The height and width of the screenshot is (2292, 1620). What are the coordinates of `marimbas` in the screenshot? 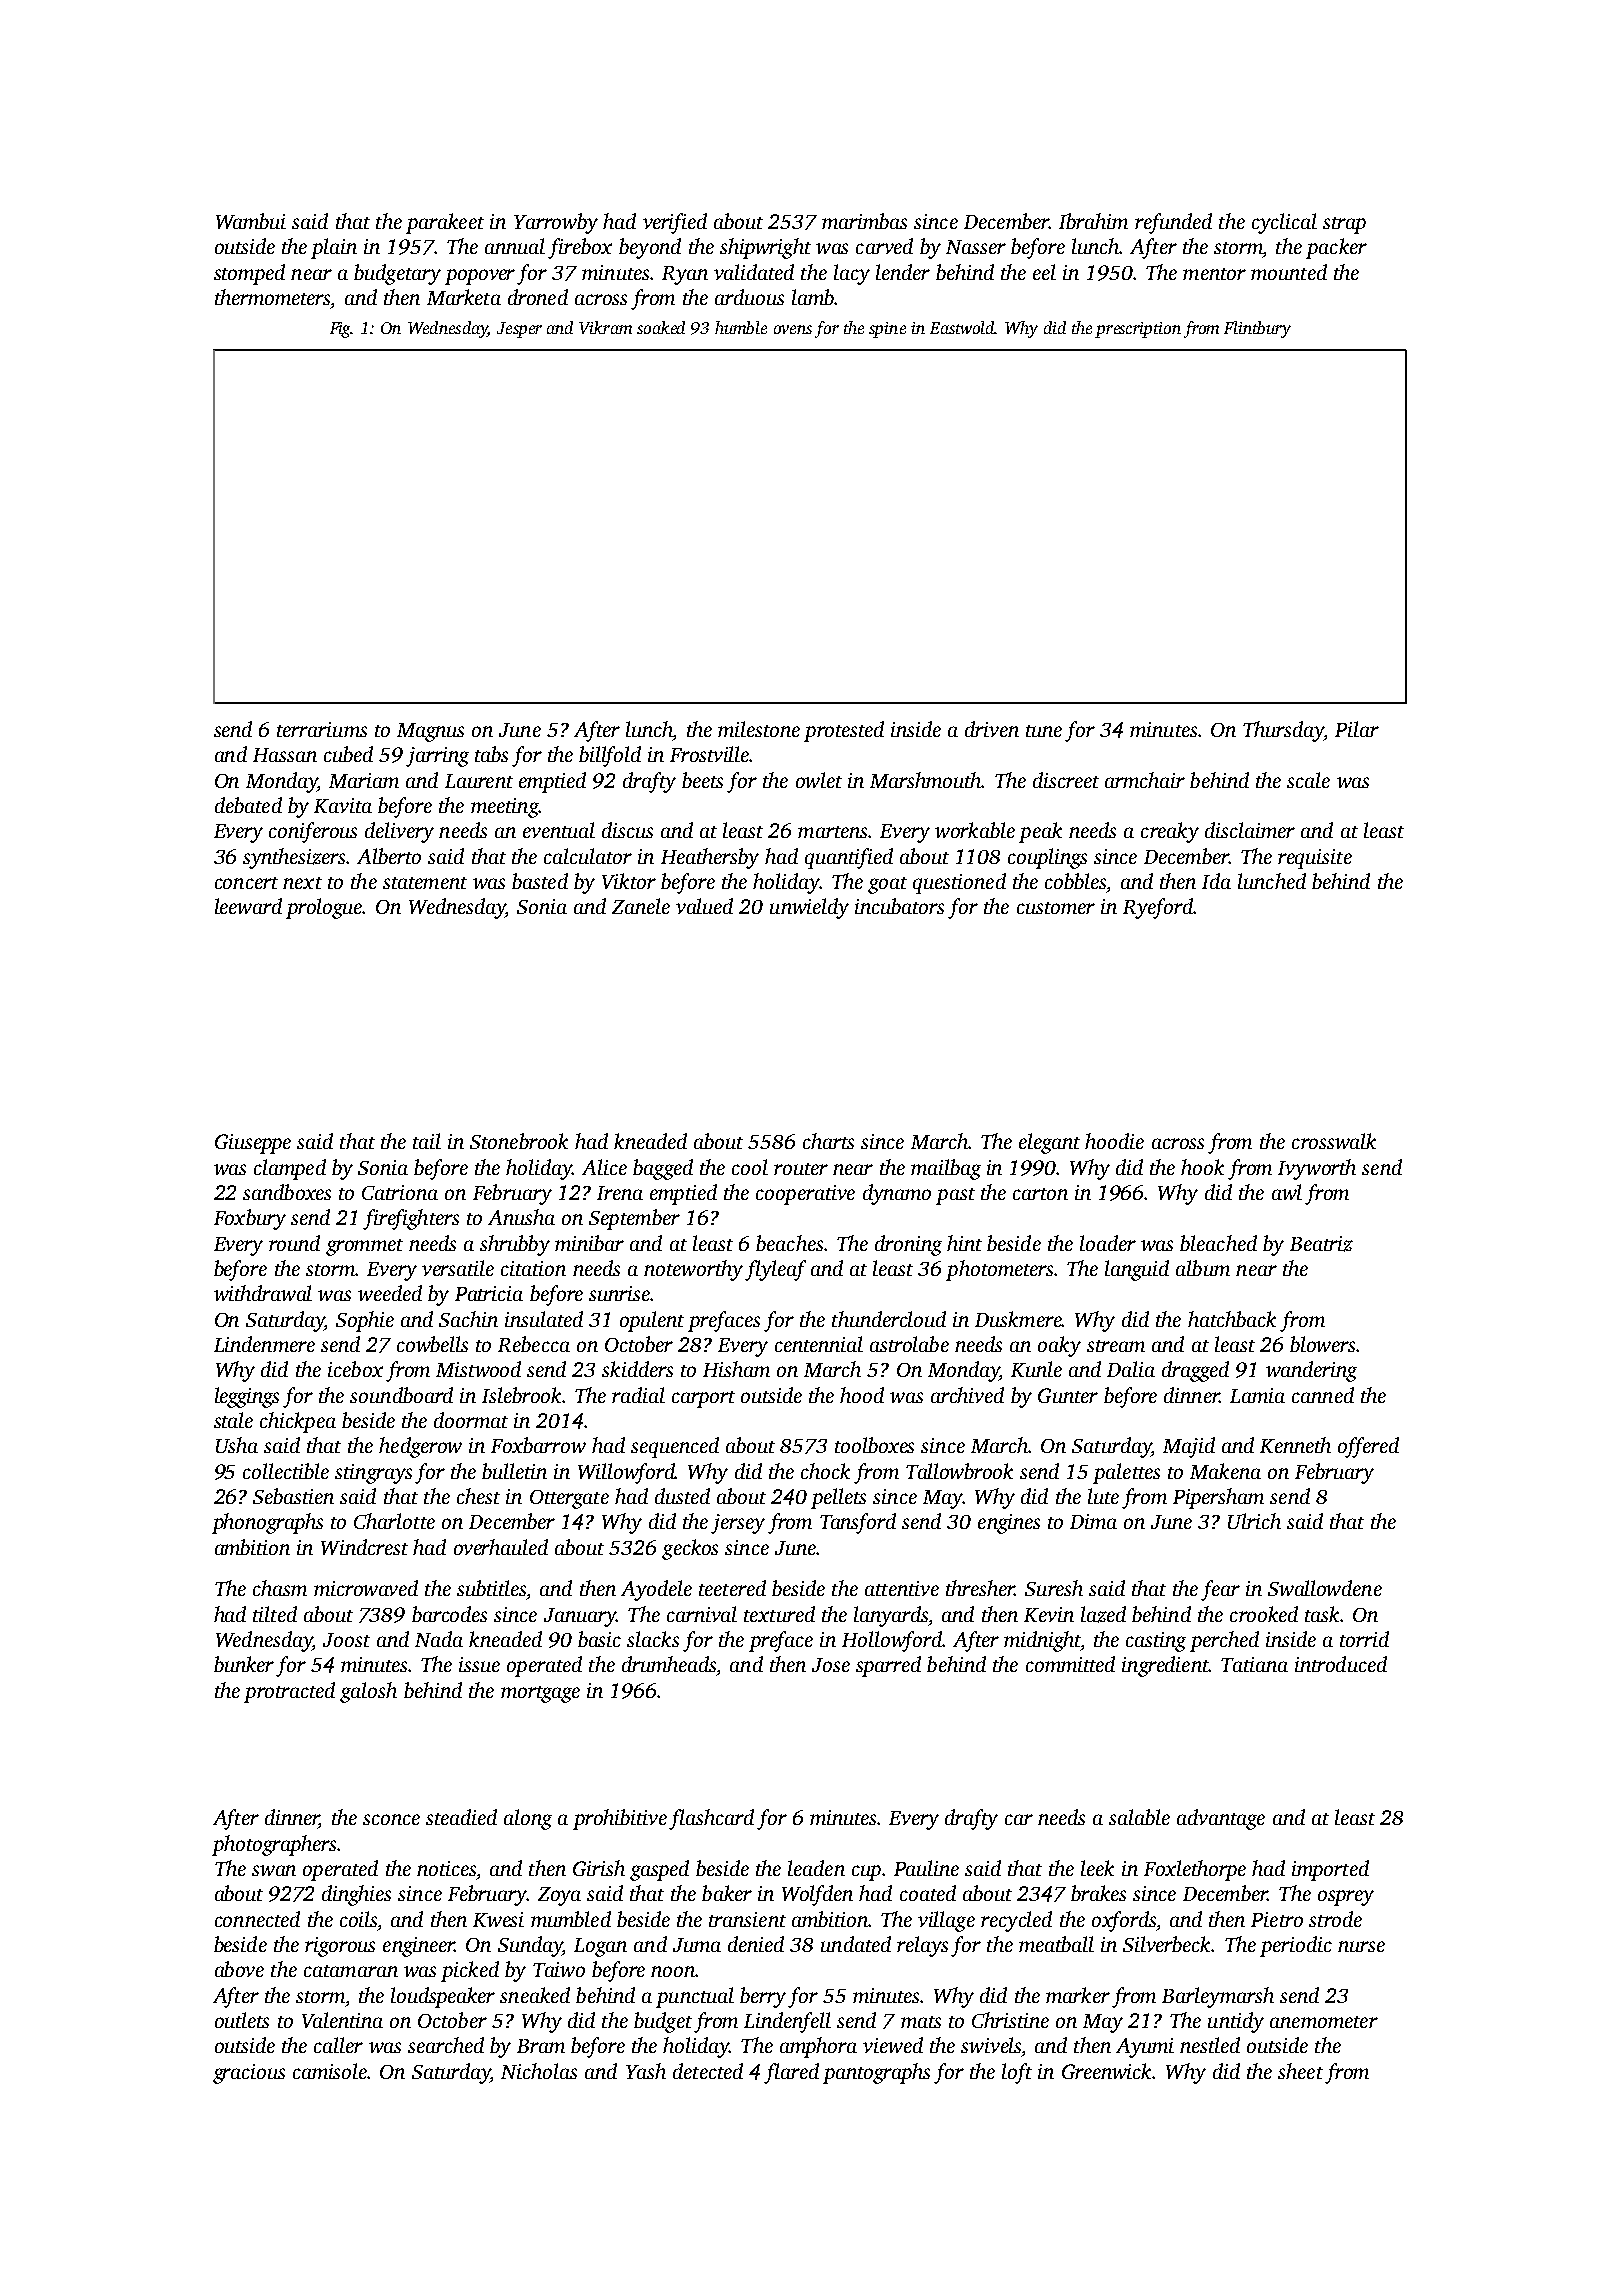 It's located at (864, 221).
